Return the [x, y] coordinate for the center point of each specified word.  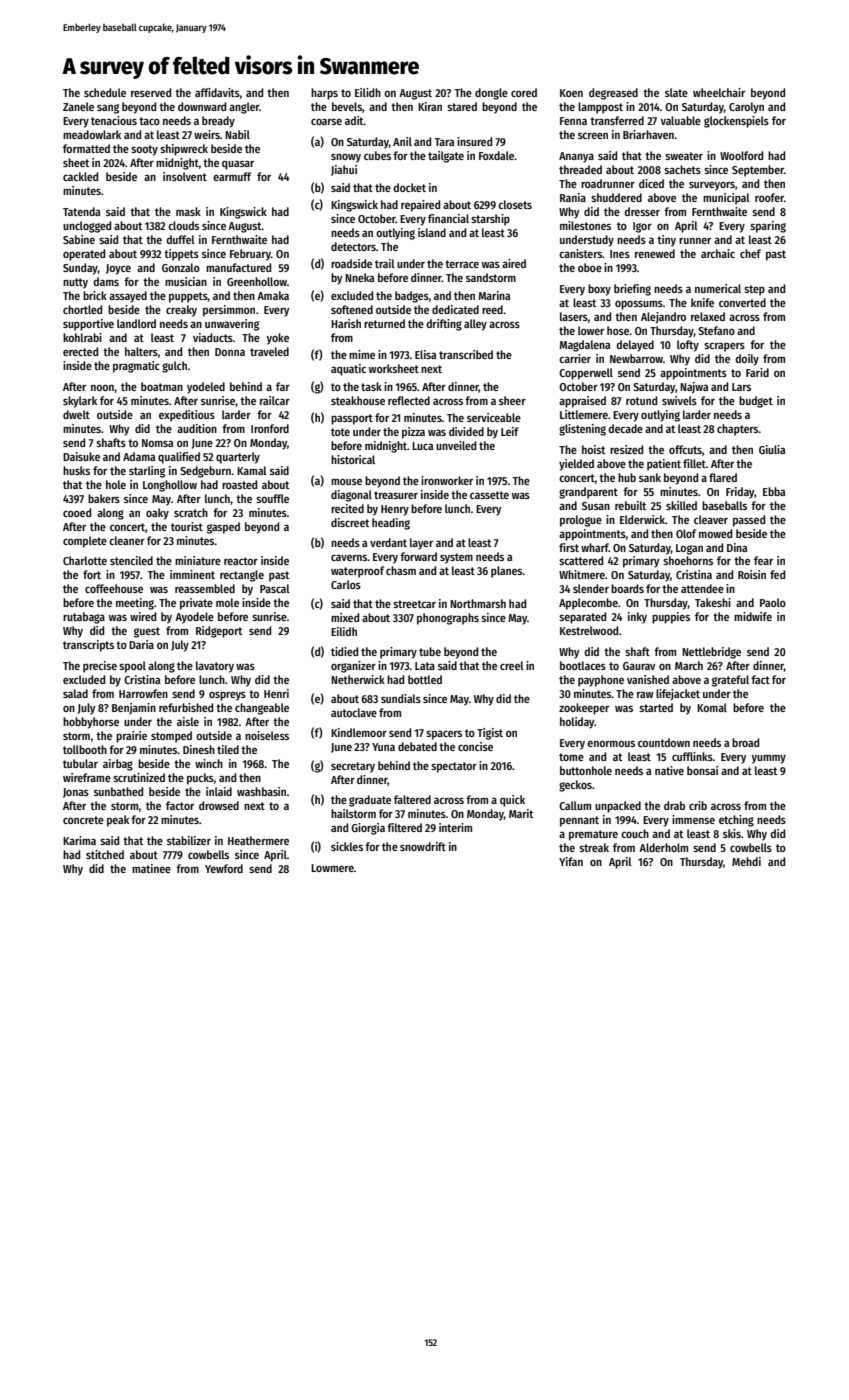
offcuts [685, 449]
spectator [454, 767]
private [196, 604]
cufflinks [692, 756]
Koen [571, 93]
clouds [183, 225]
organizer [353, 667]
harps [324, 94]
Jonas [76, 793]
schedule [105, 92]
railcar [275, 400]
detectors [353, 246]
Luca [423, 446]
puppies [671, 618]
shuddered [616, 197]
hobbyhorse [91, 723]
